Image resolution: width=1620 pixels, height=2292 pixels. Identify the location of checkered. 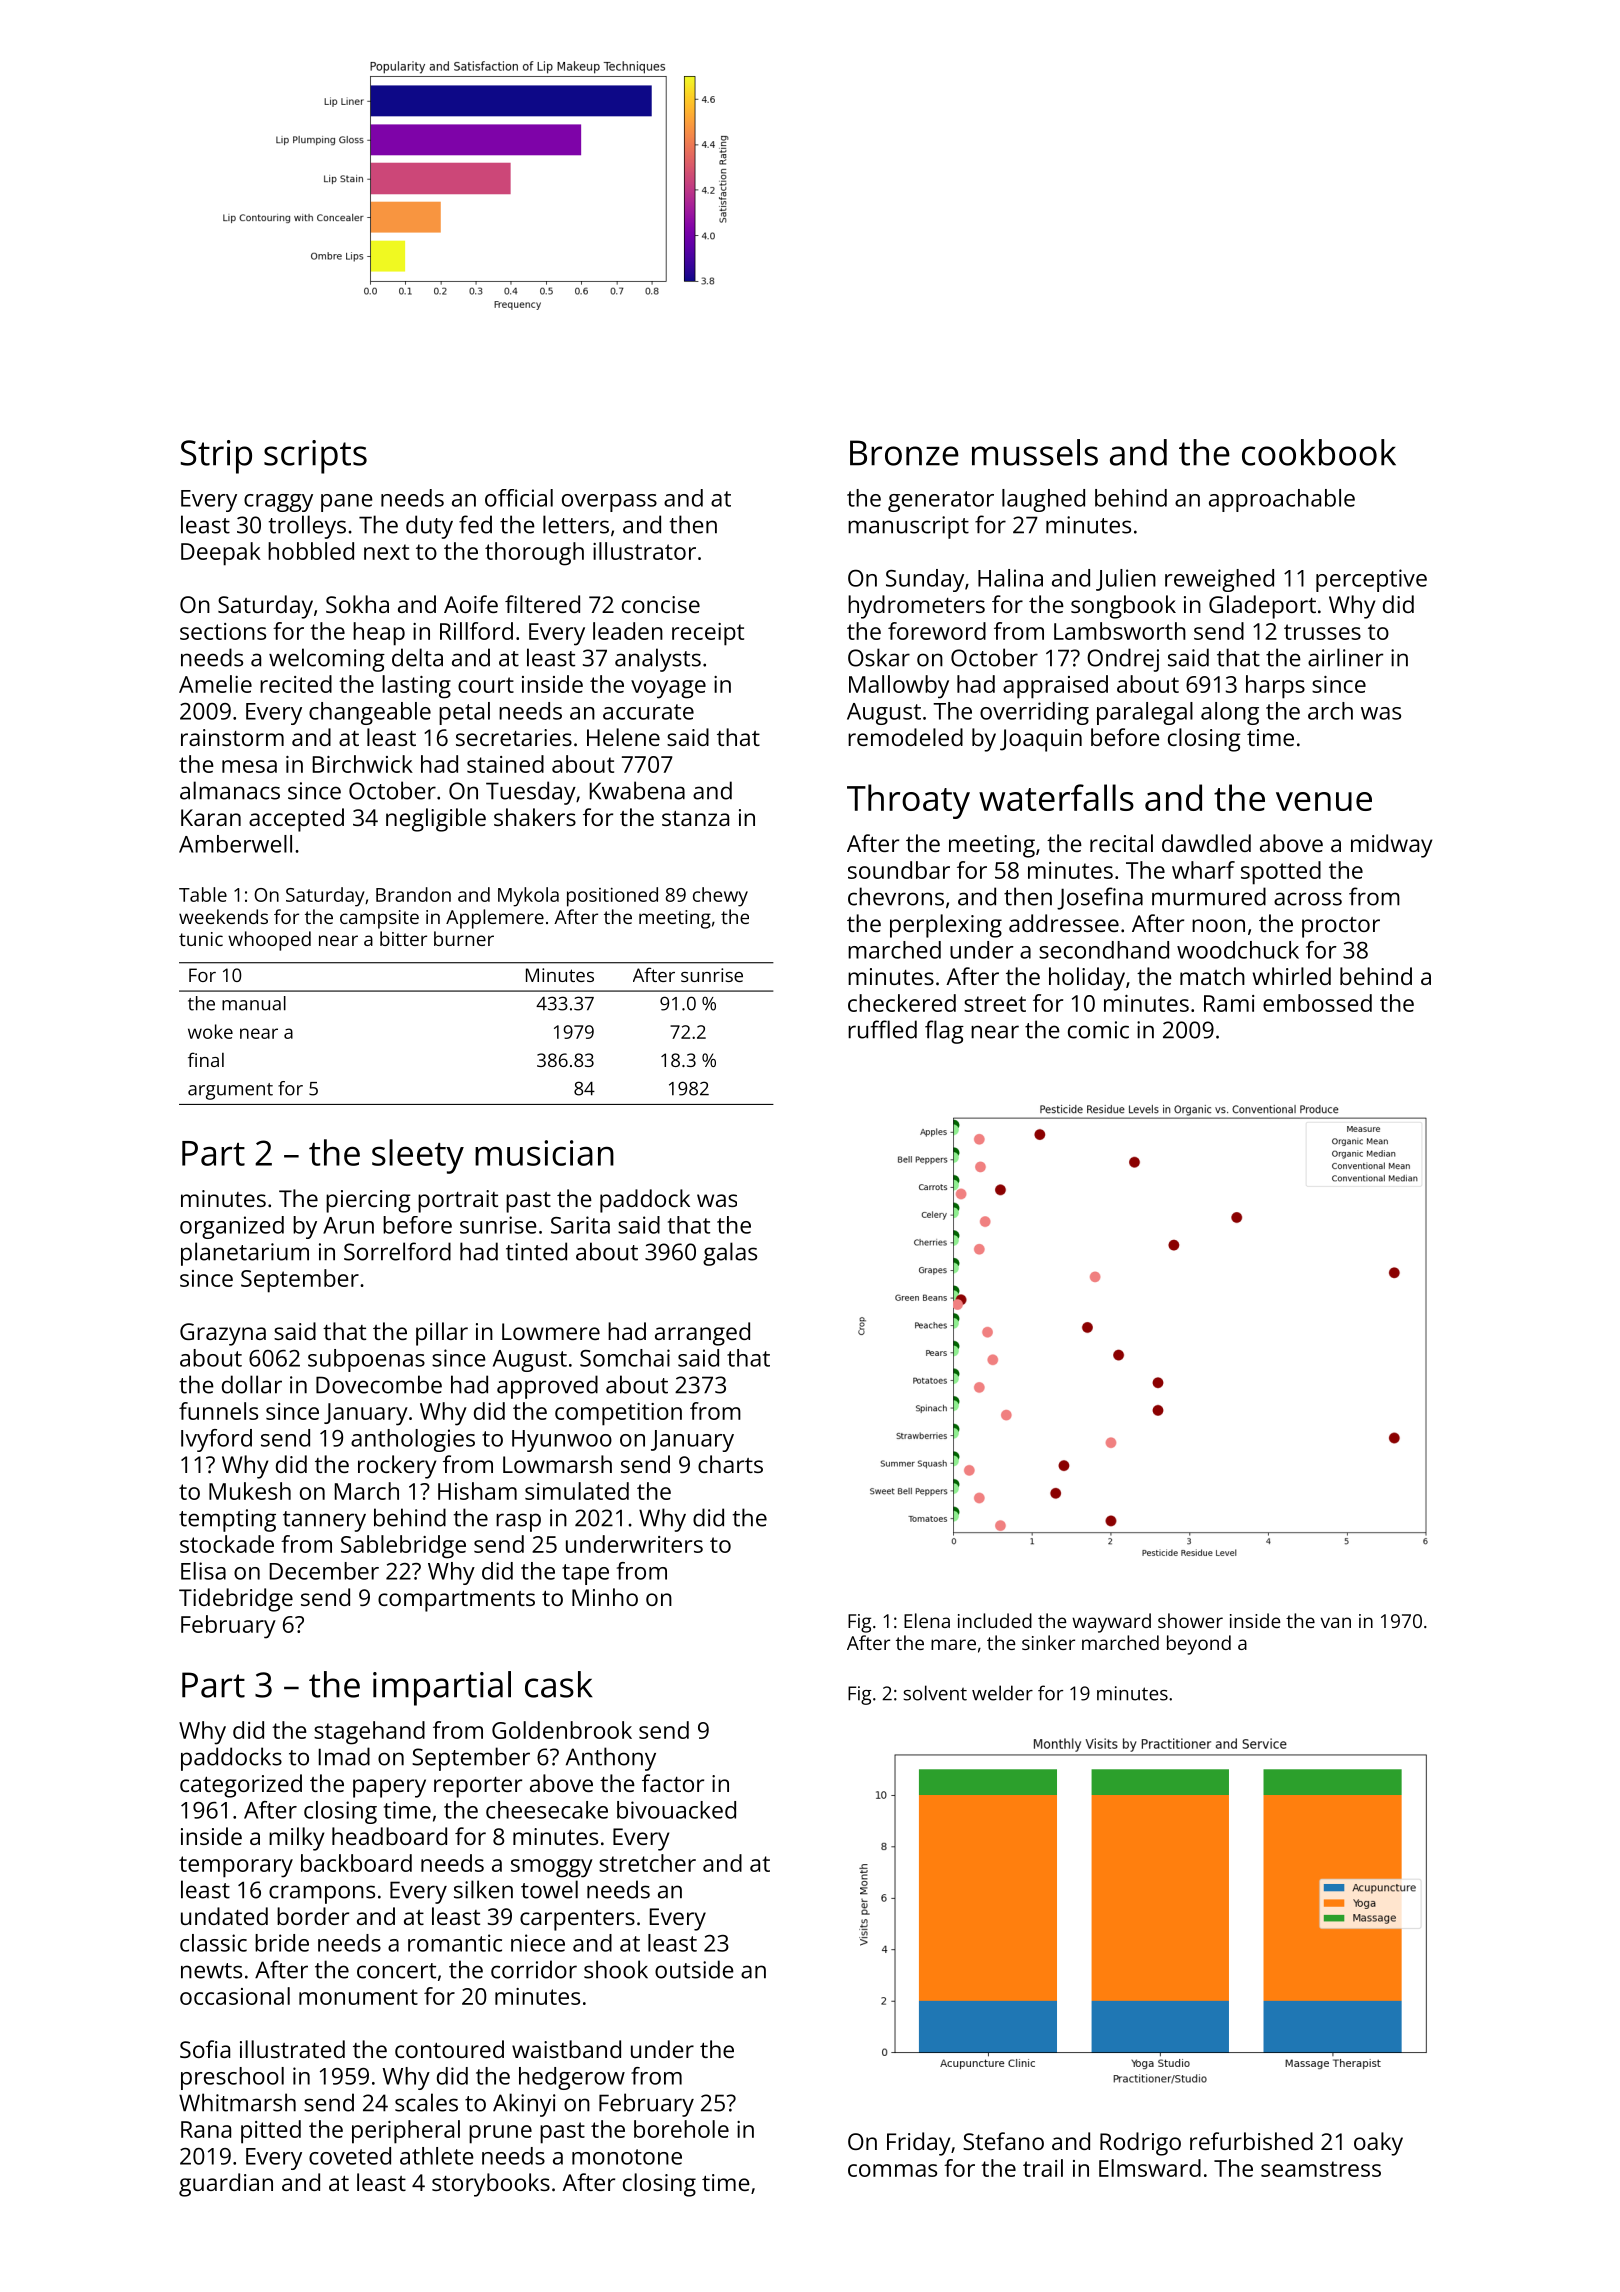
(902, 1003).
